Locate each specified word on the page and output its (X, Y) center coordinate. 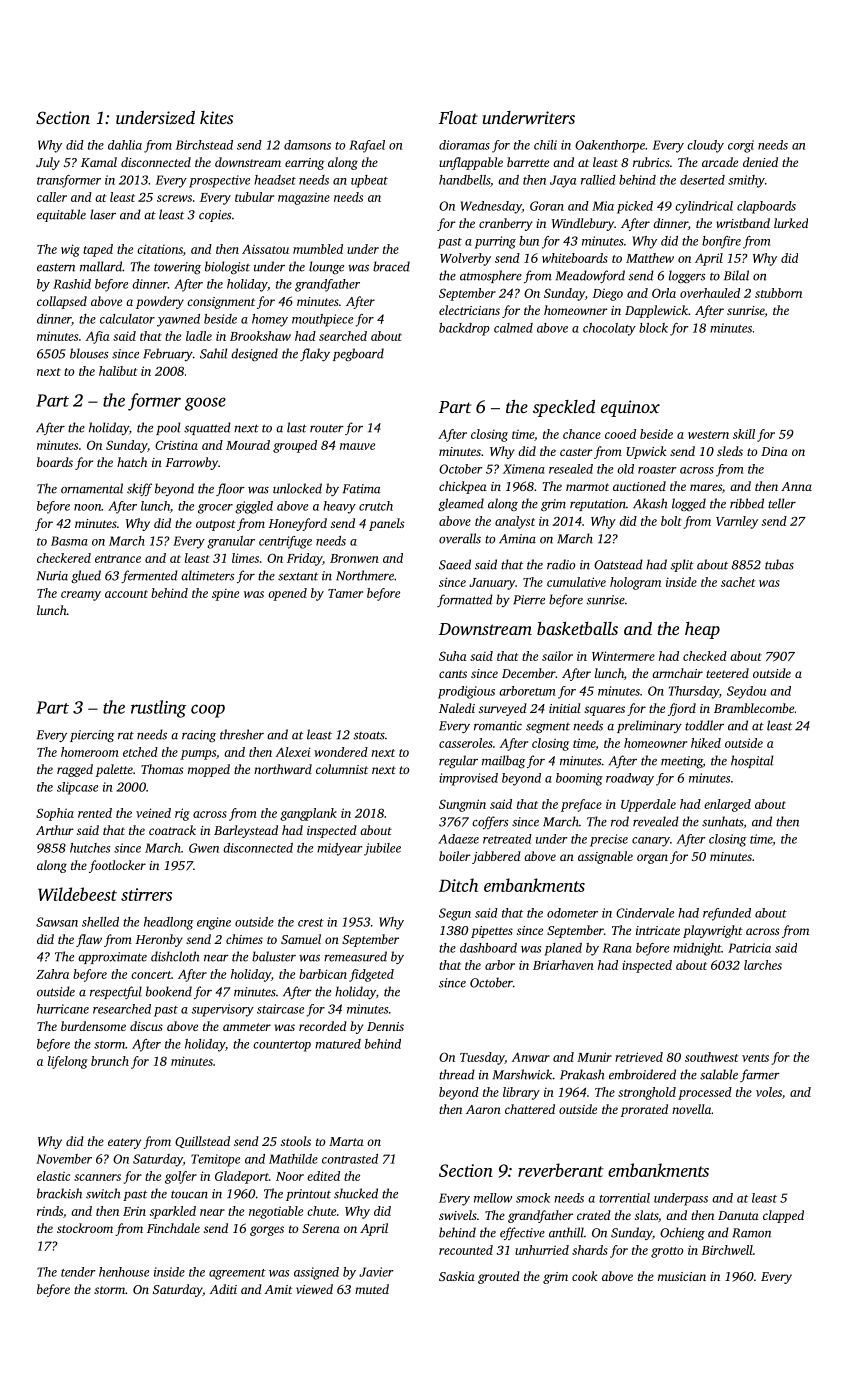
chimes (244, 939)
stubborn (778, 293)
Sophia (55, 814)
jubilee (382, 849)
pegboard (358, 354)
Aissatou (265, 249)
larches (763, 965)
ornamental (92, 488)
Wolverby (465, 259)
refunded (727, 914)
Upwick (646, 452)
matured (338, 1044)
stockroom (85, 1228)
